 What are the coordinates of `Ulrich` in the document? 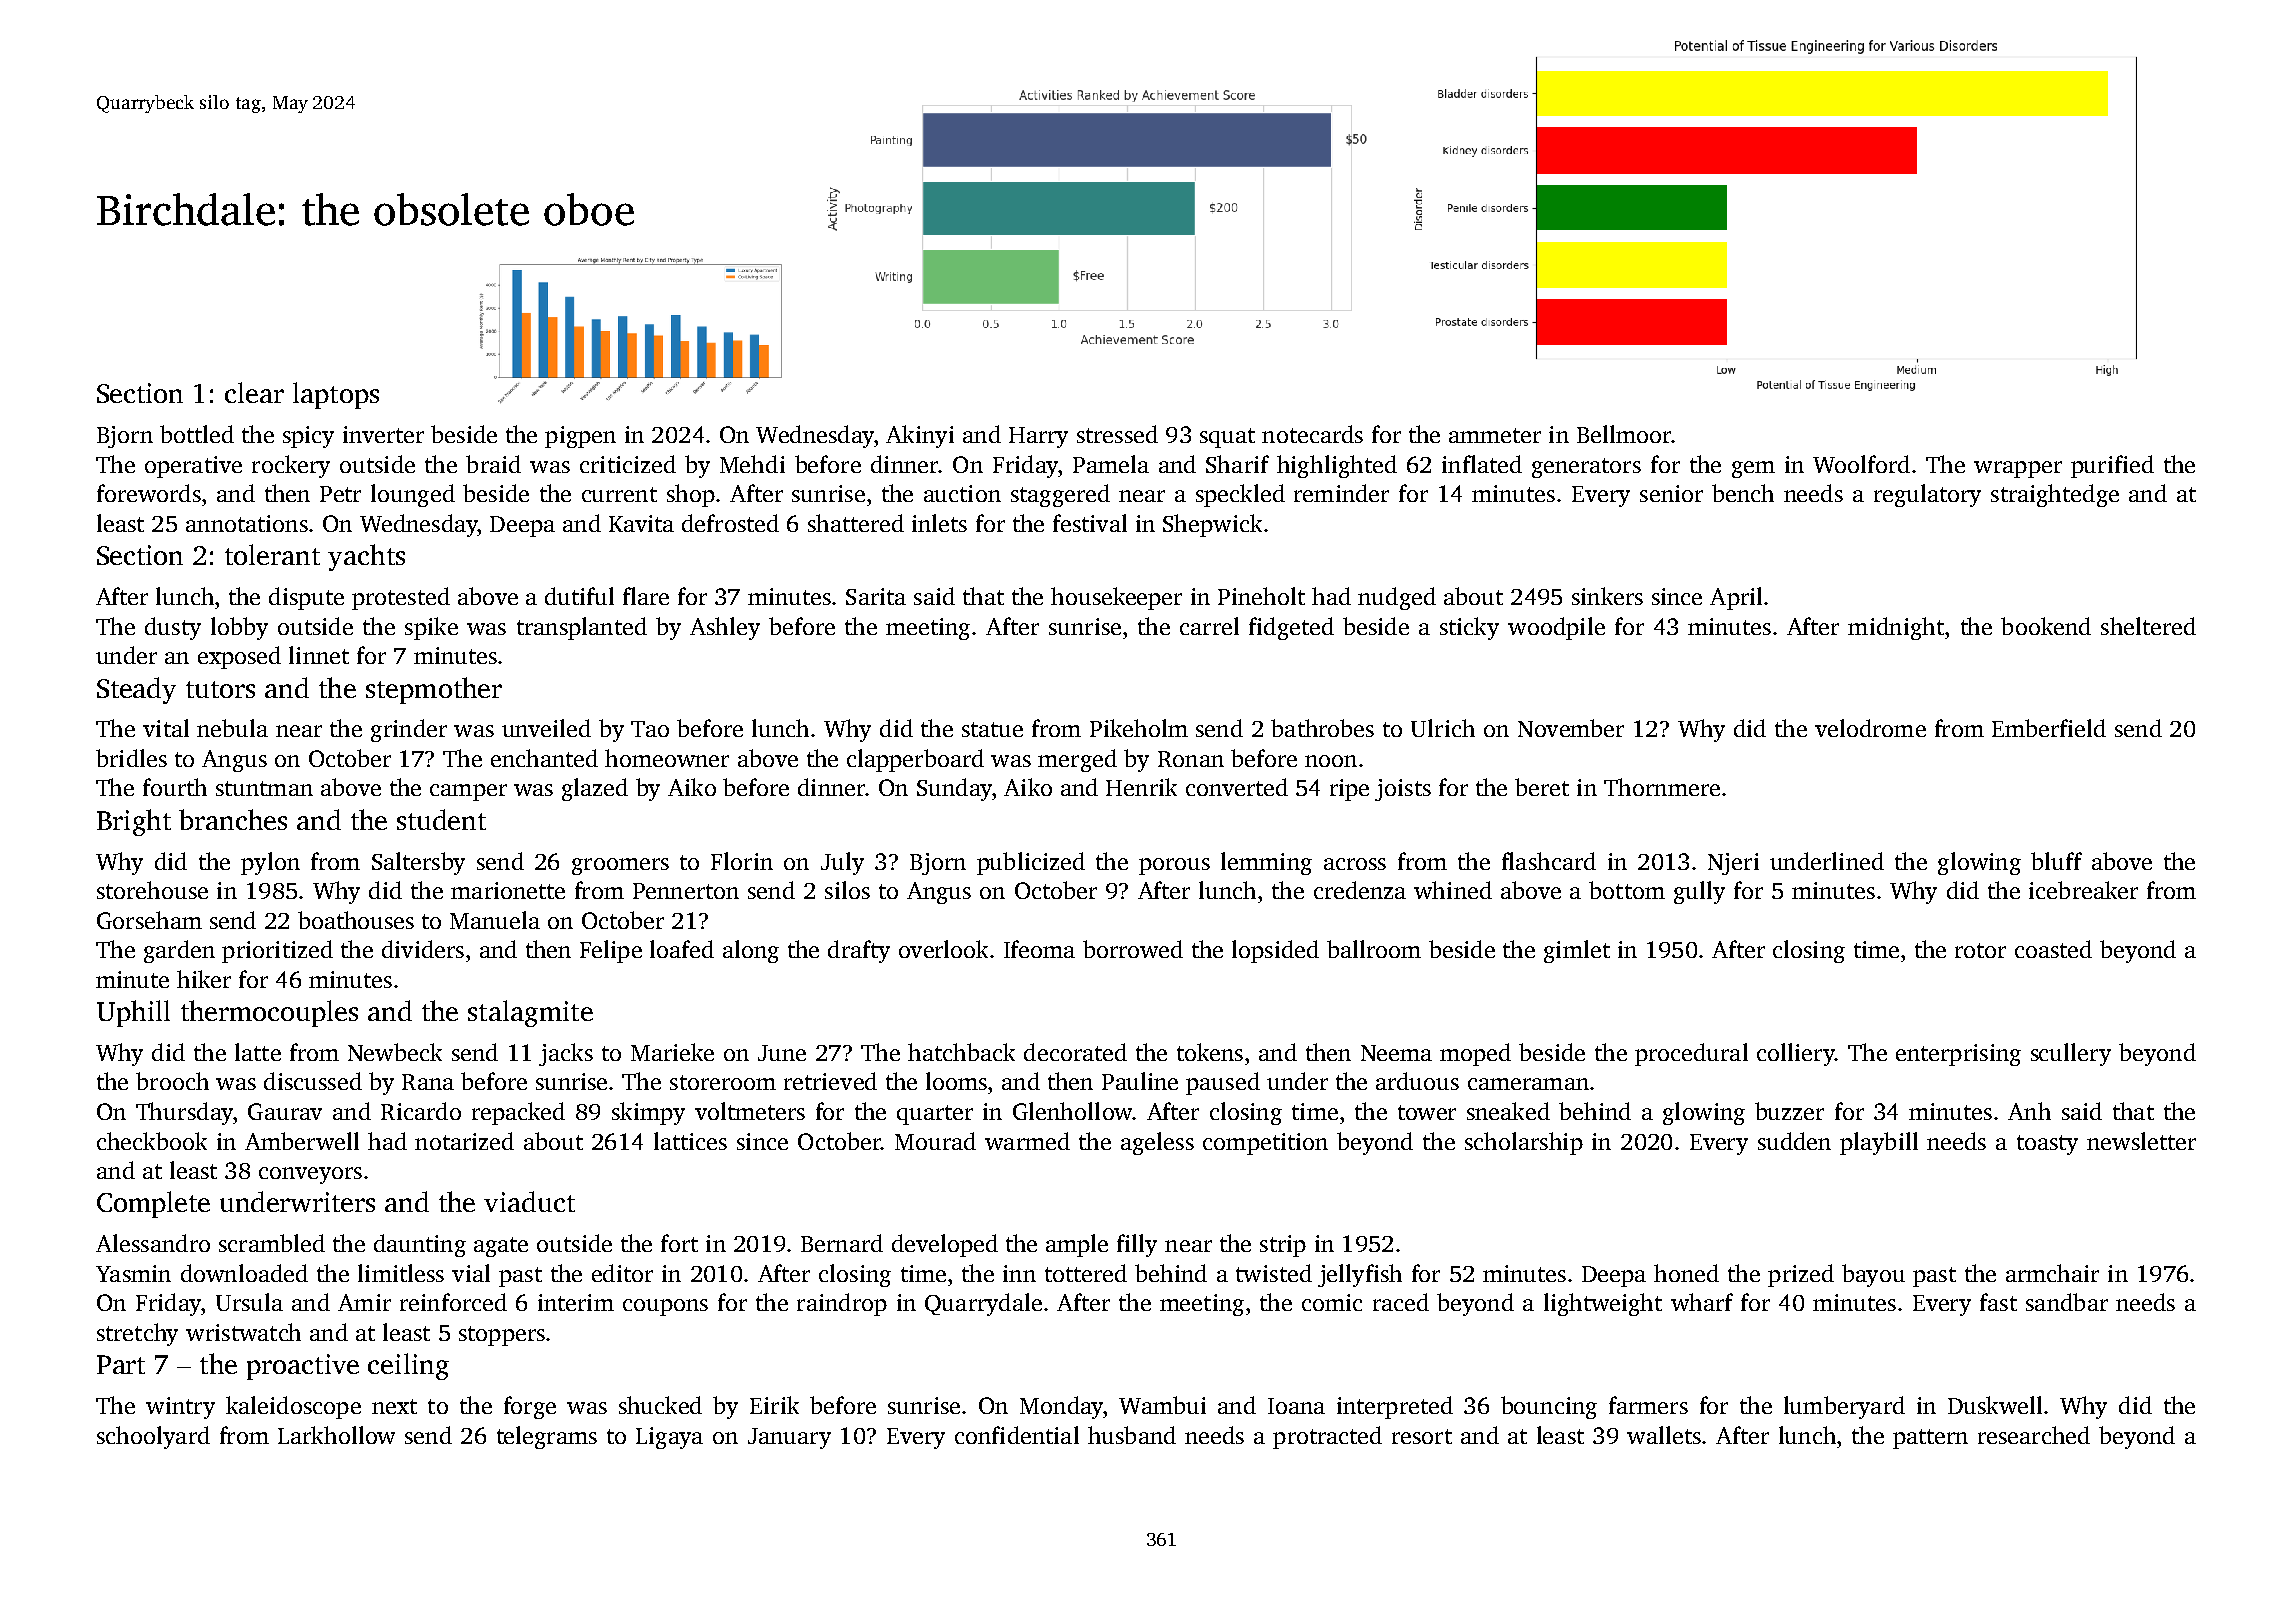 It's located at (1443, 728).
